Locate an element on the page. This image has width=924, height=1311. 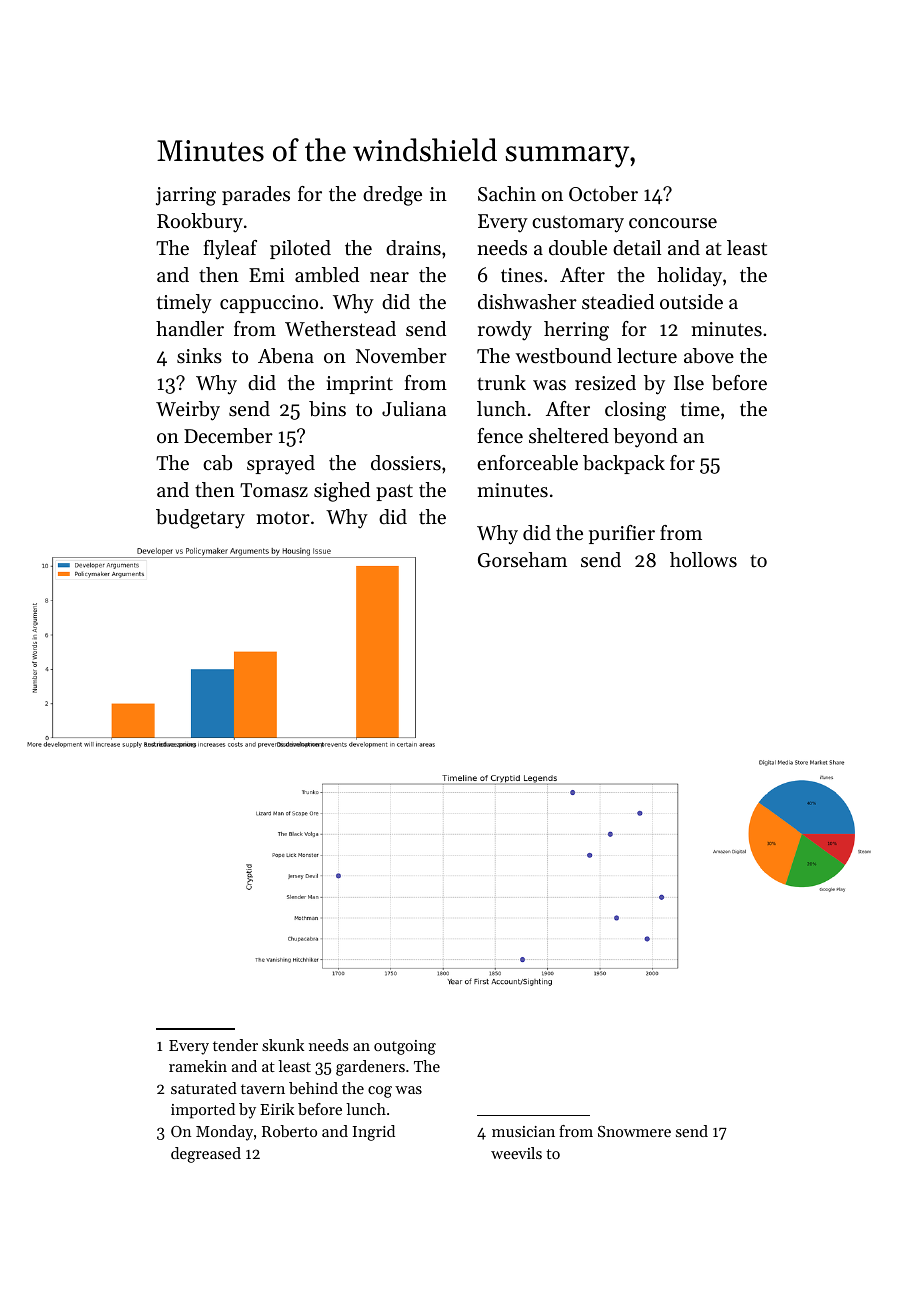
dredge is located at coordinates (392, 196).
